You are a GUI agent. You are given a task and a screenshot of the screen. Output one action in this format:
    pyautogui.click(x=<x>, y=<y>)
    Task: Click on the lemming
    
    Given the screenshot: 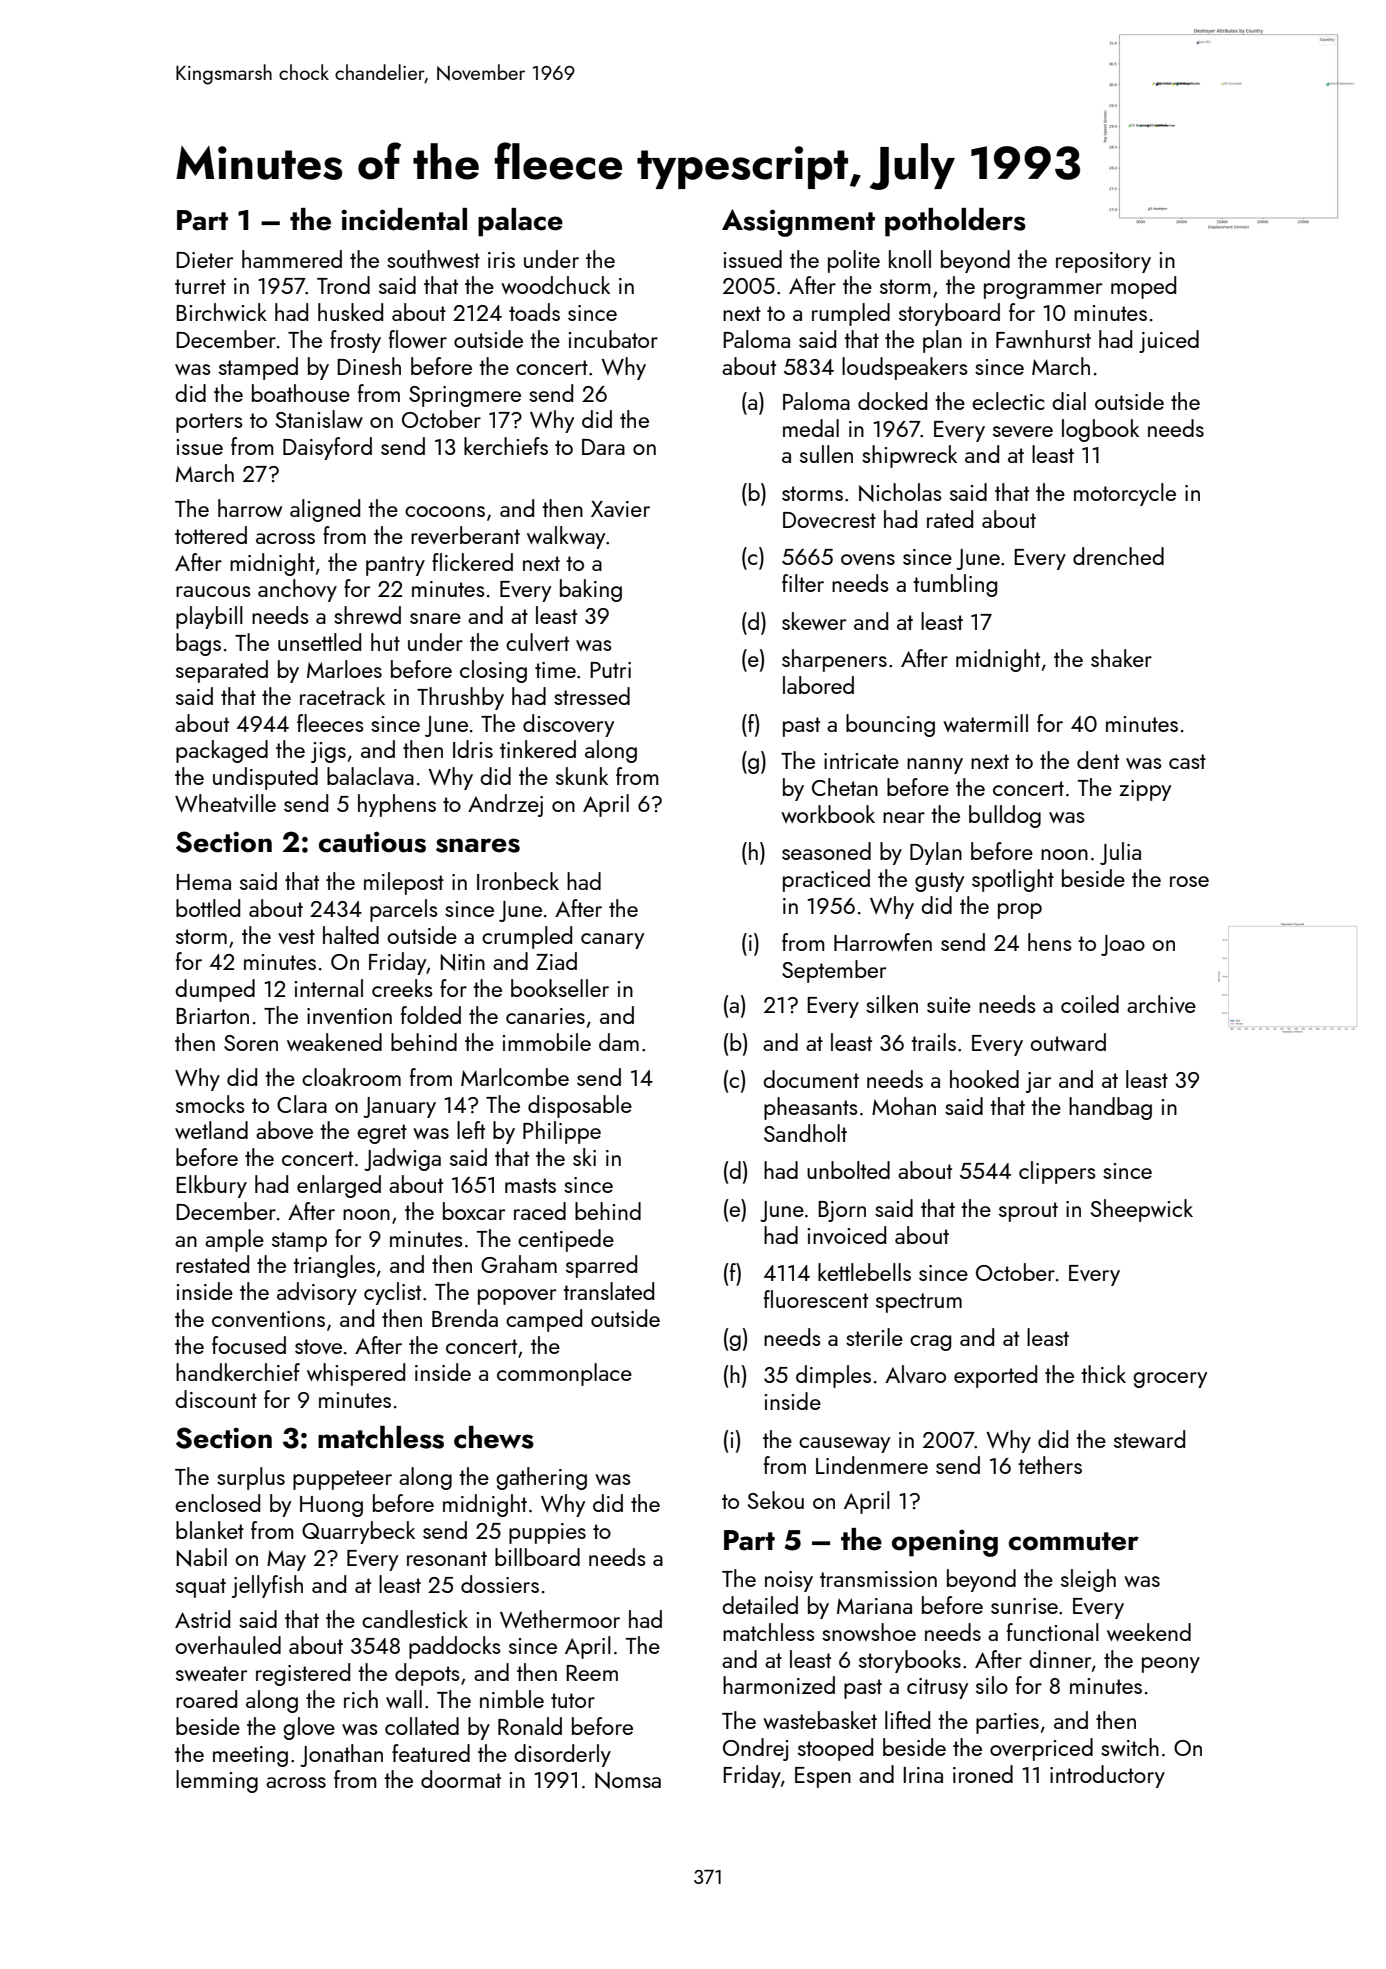 What is the action you would take?
    pyautogui.click(x=217, y=1781)
